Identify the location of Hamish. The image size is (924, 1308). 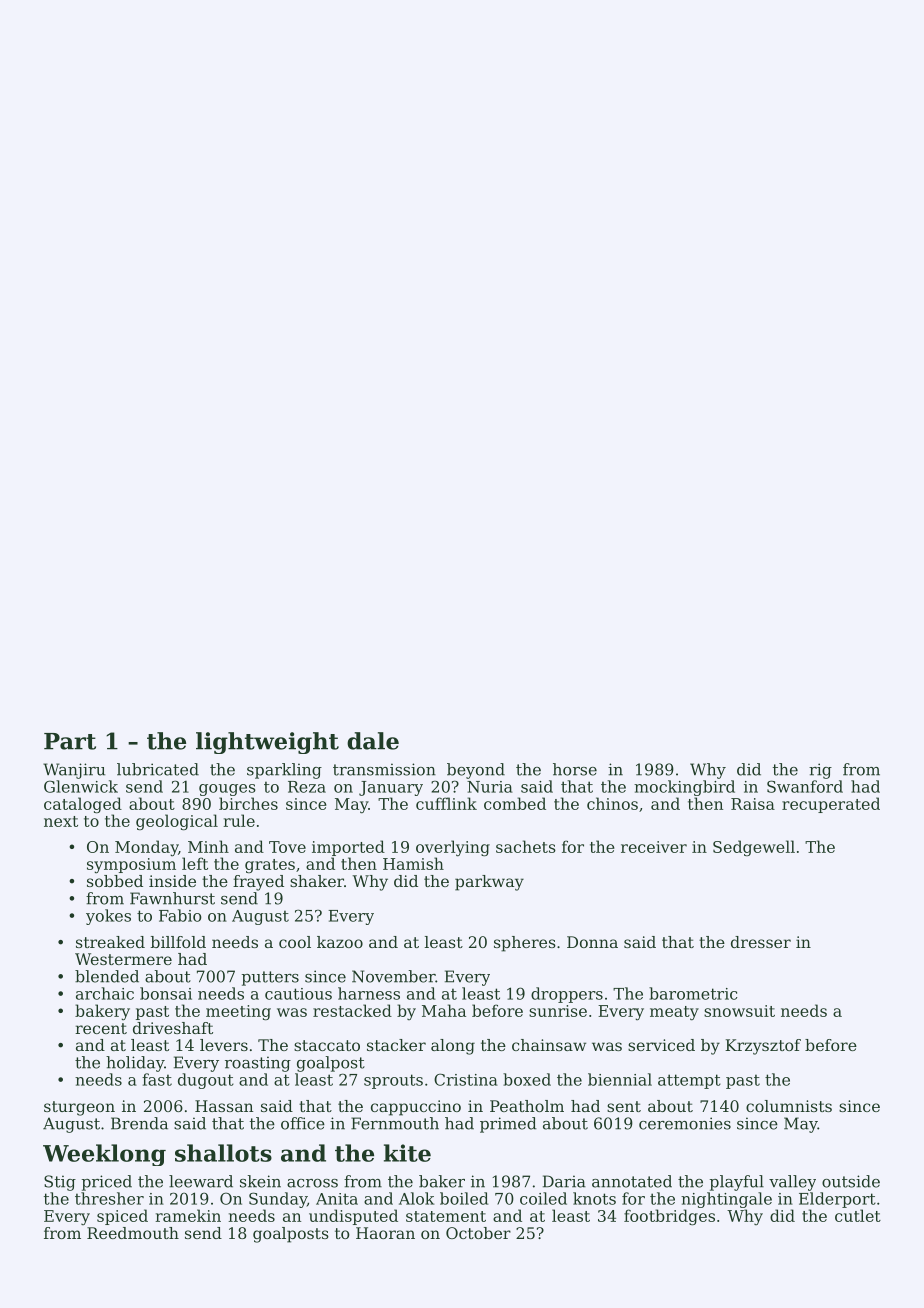
(413, 863).
